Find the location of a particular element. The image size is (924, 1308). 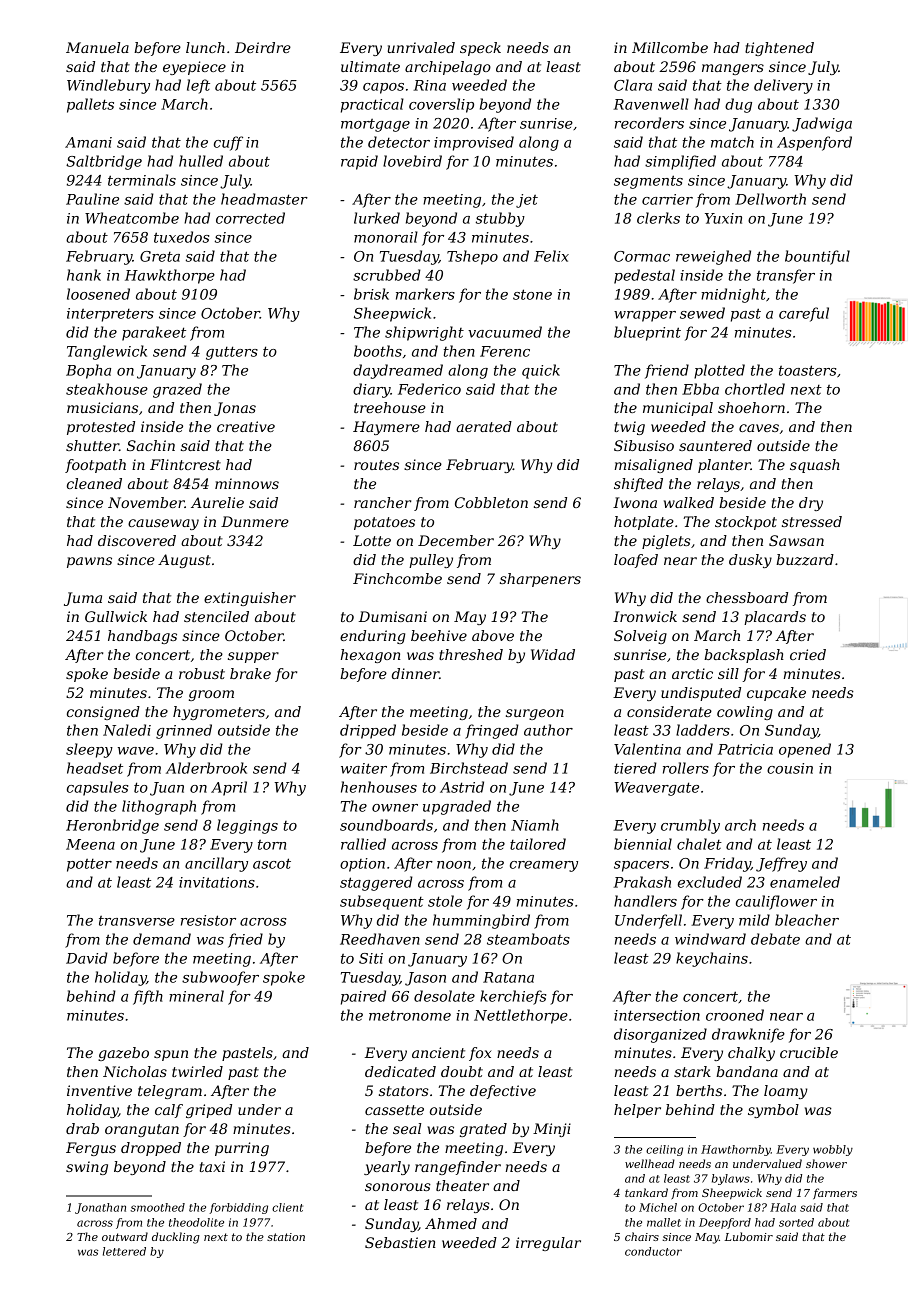

eyepiece is located at coordinates (194, 68).
